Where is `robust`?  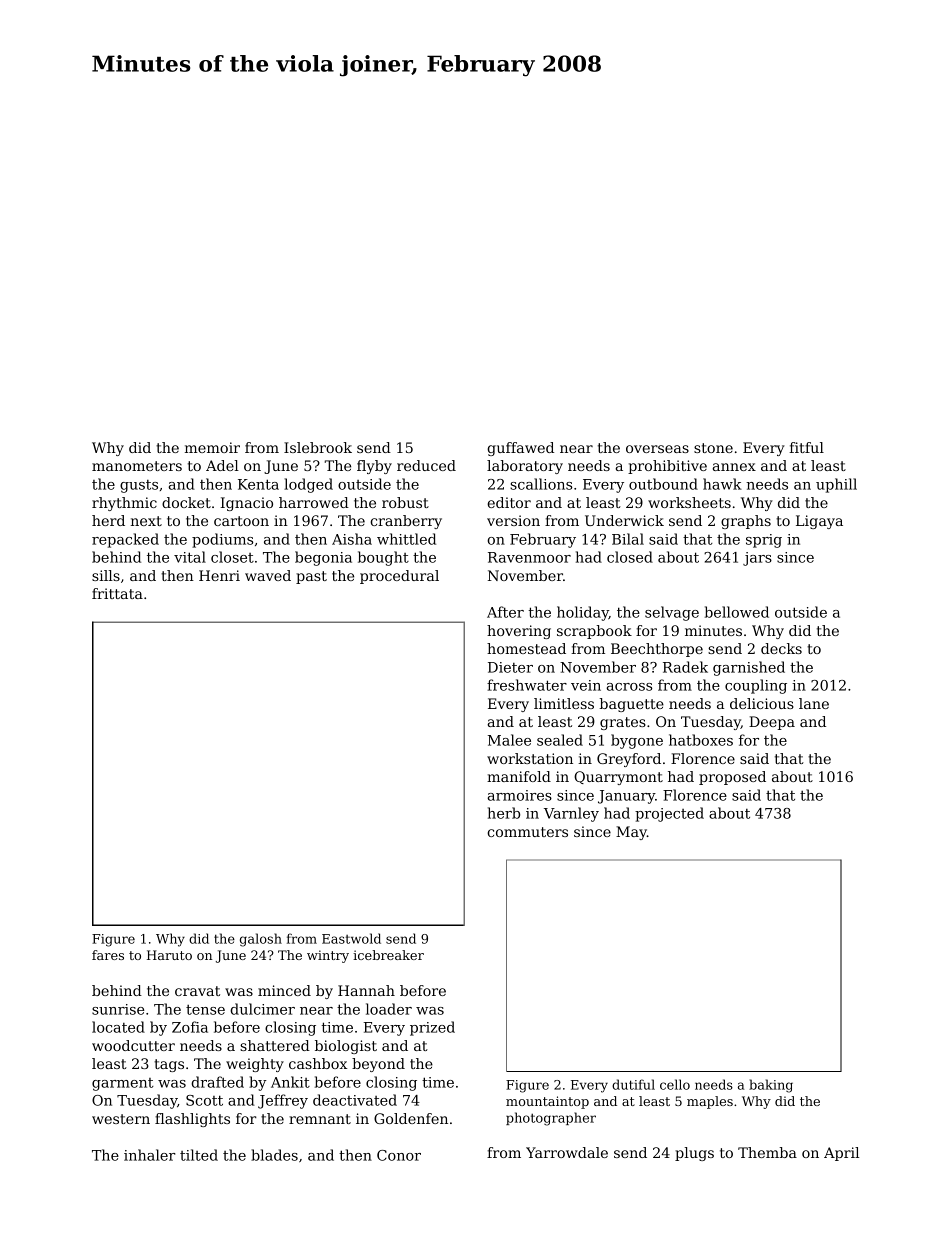 robust is located at coordinates (405, 502).
